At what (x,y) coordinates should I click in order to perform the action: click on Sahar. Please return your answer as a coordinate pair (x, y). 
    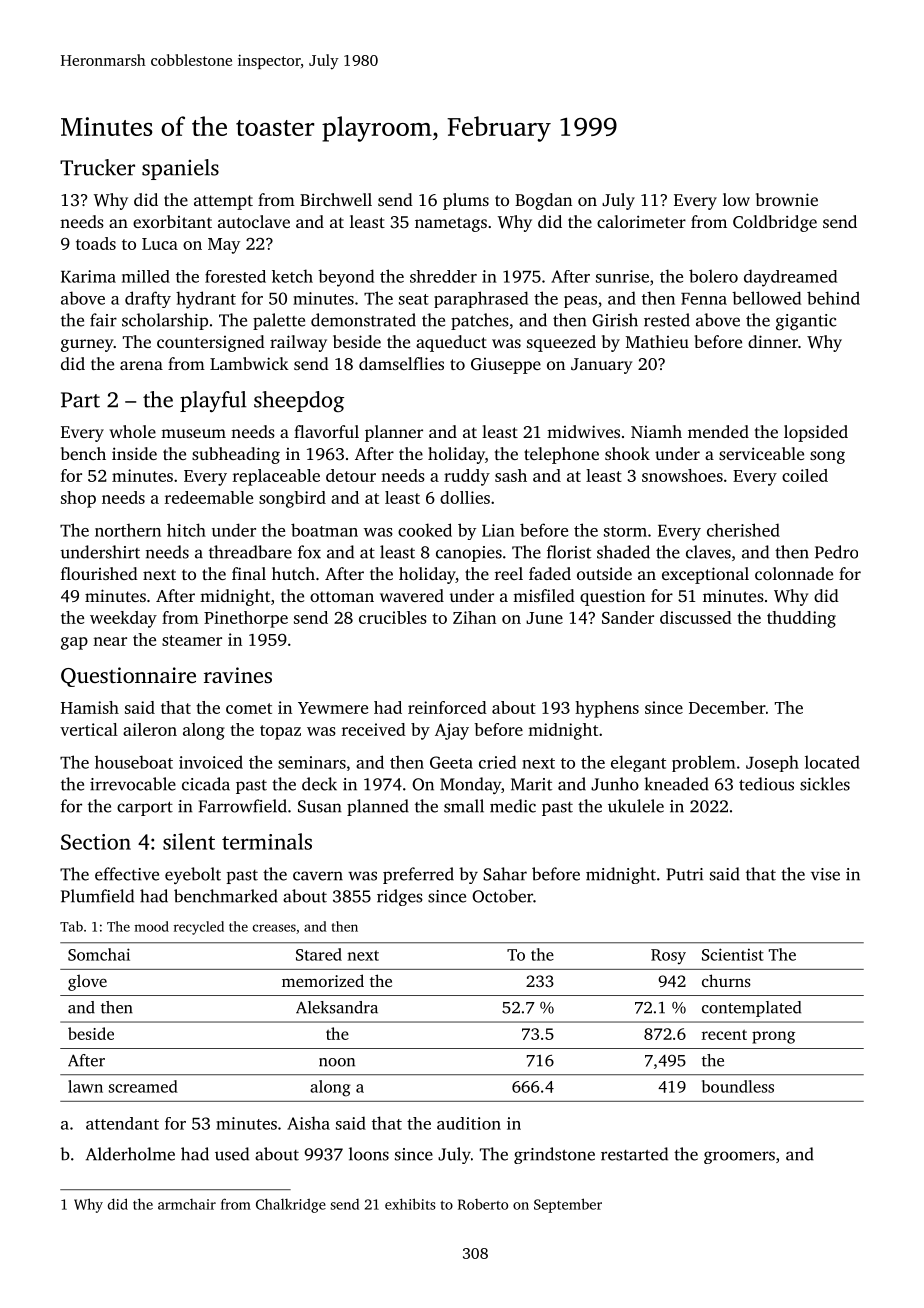
    Looking at the image, I should click on (505, 874).
